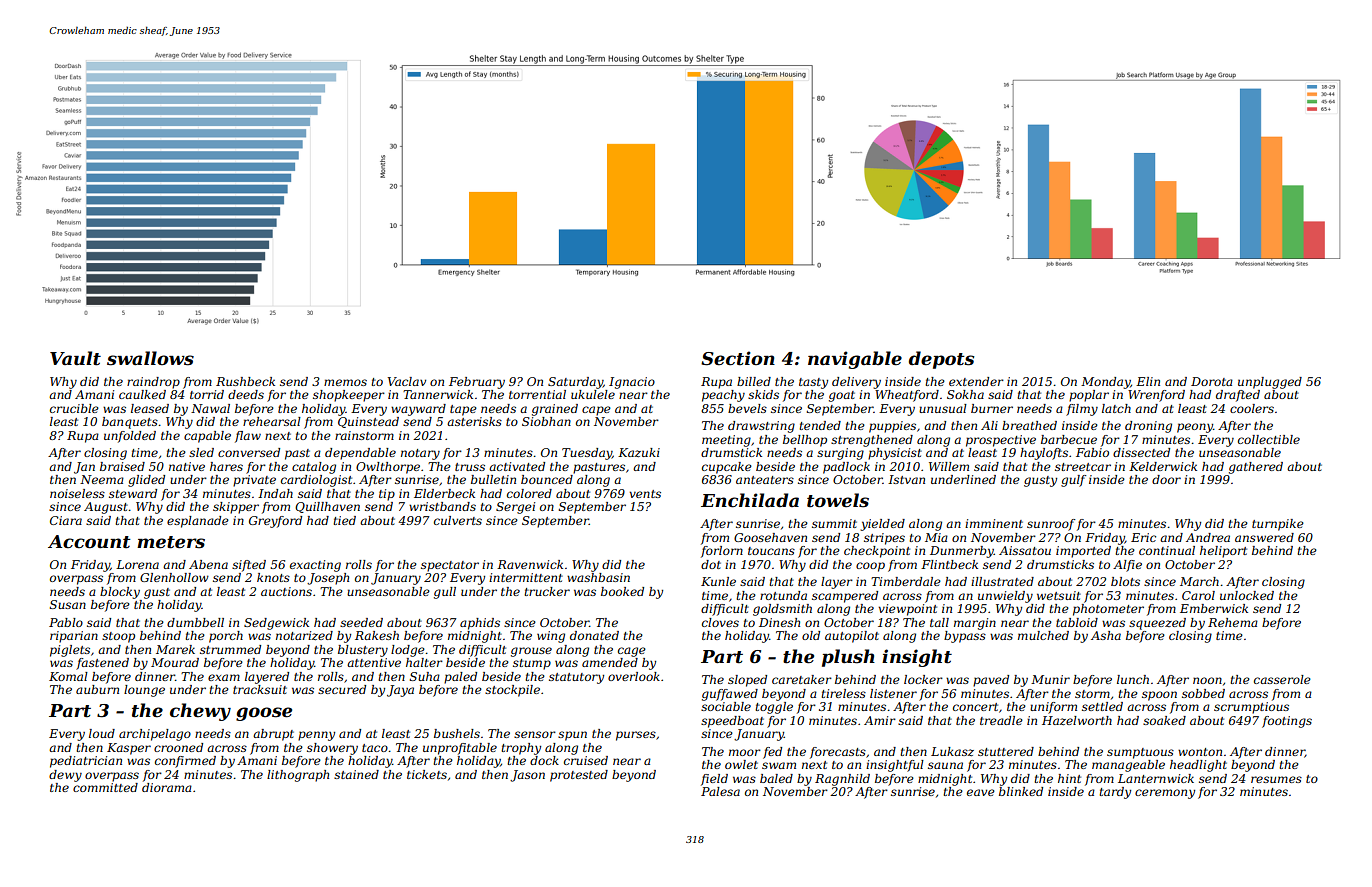 The width and height of the page is (1372, 887). Describe the element at coordinates (167, 787) in the page. I see `diorama` at that location.
